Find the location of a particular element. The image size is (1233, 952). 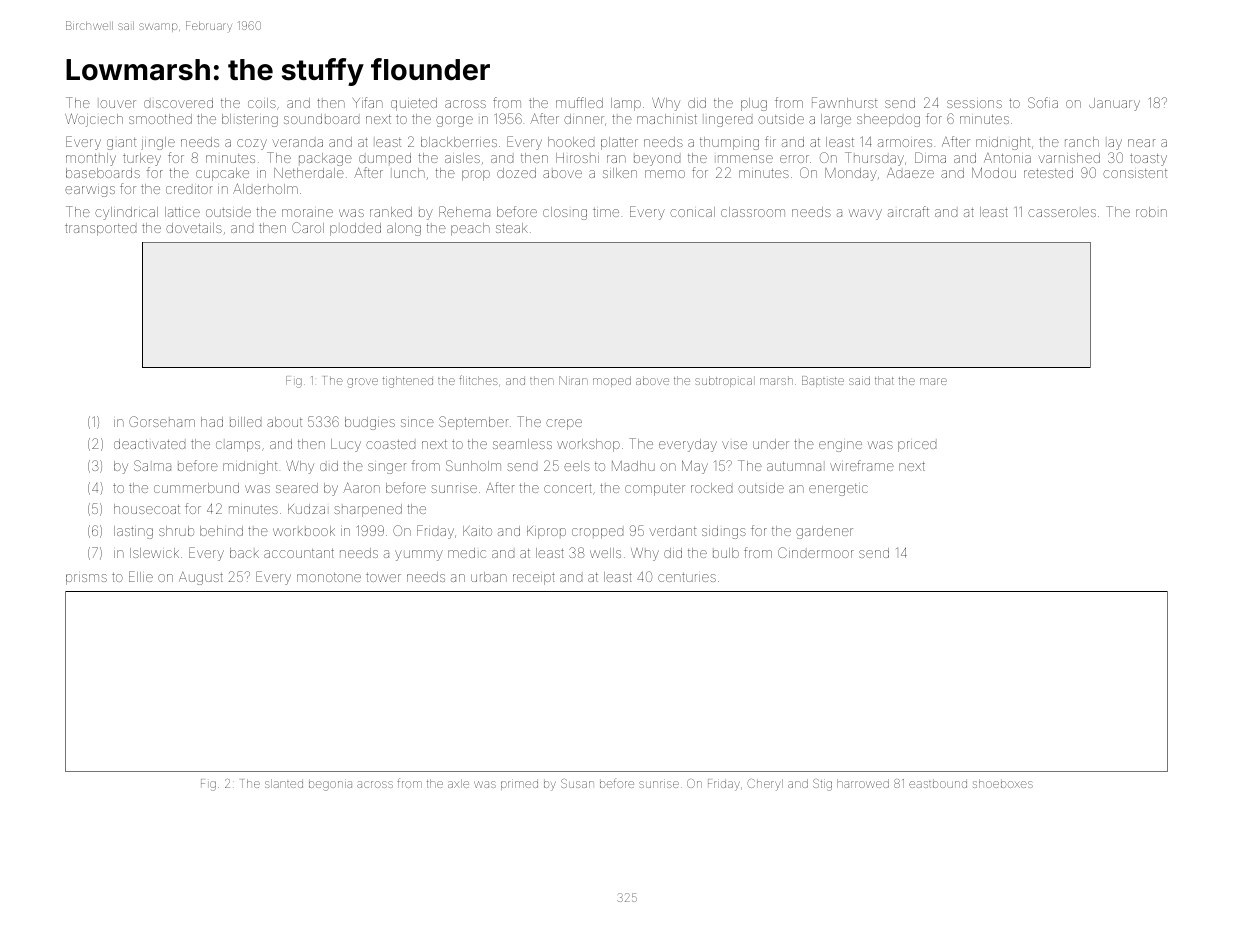

sidings is located at coordinates (724, 532).
